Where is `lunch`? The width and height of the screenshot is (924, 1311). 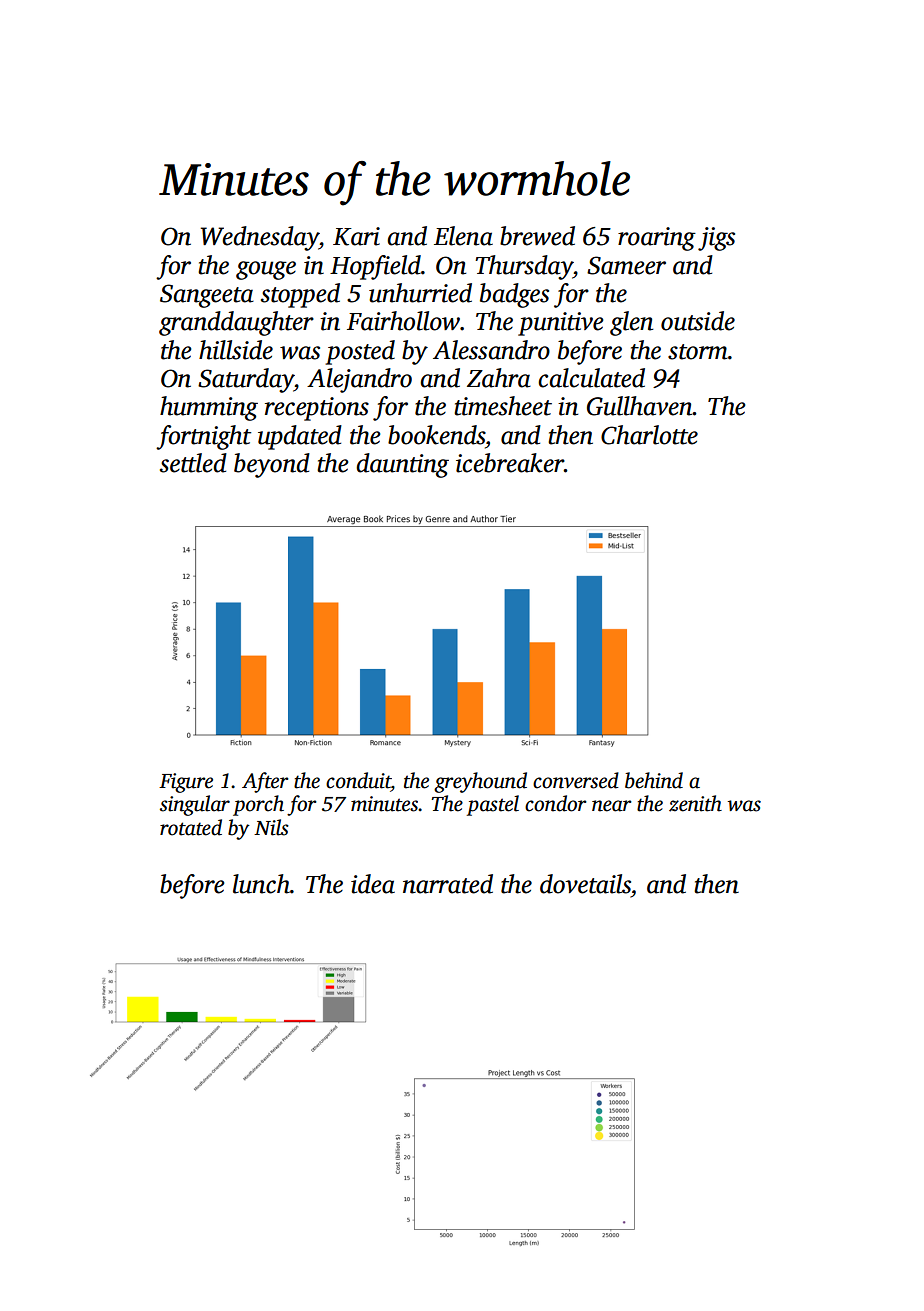
lunch is located at coordinates (261, 884).
